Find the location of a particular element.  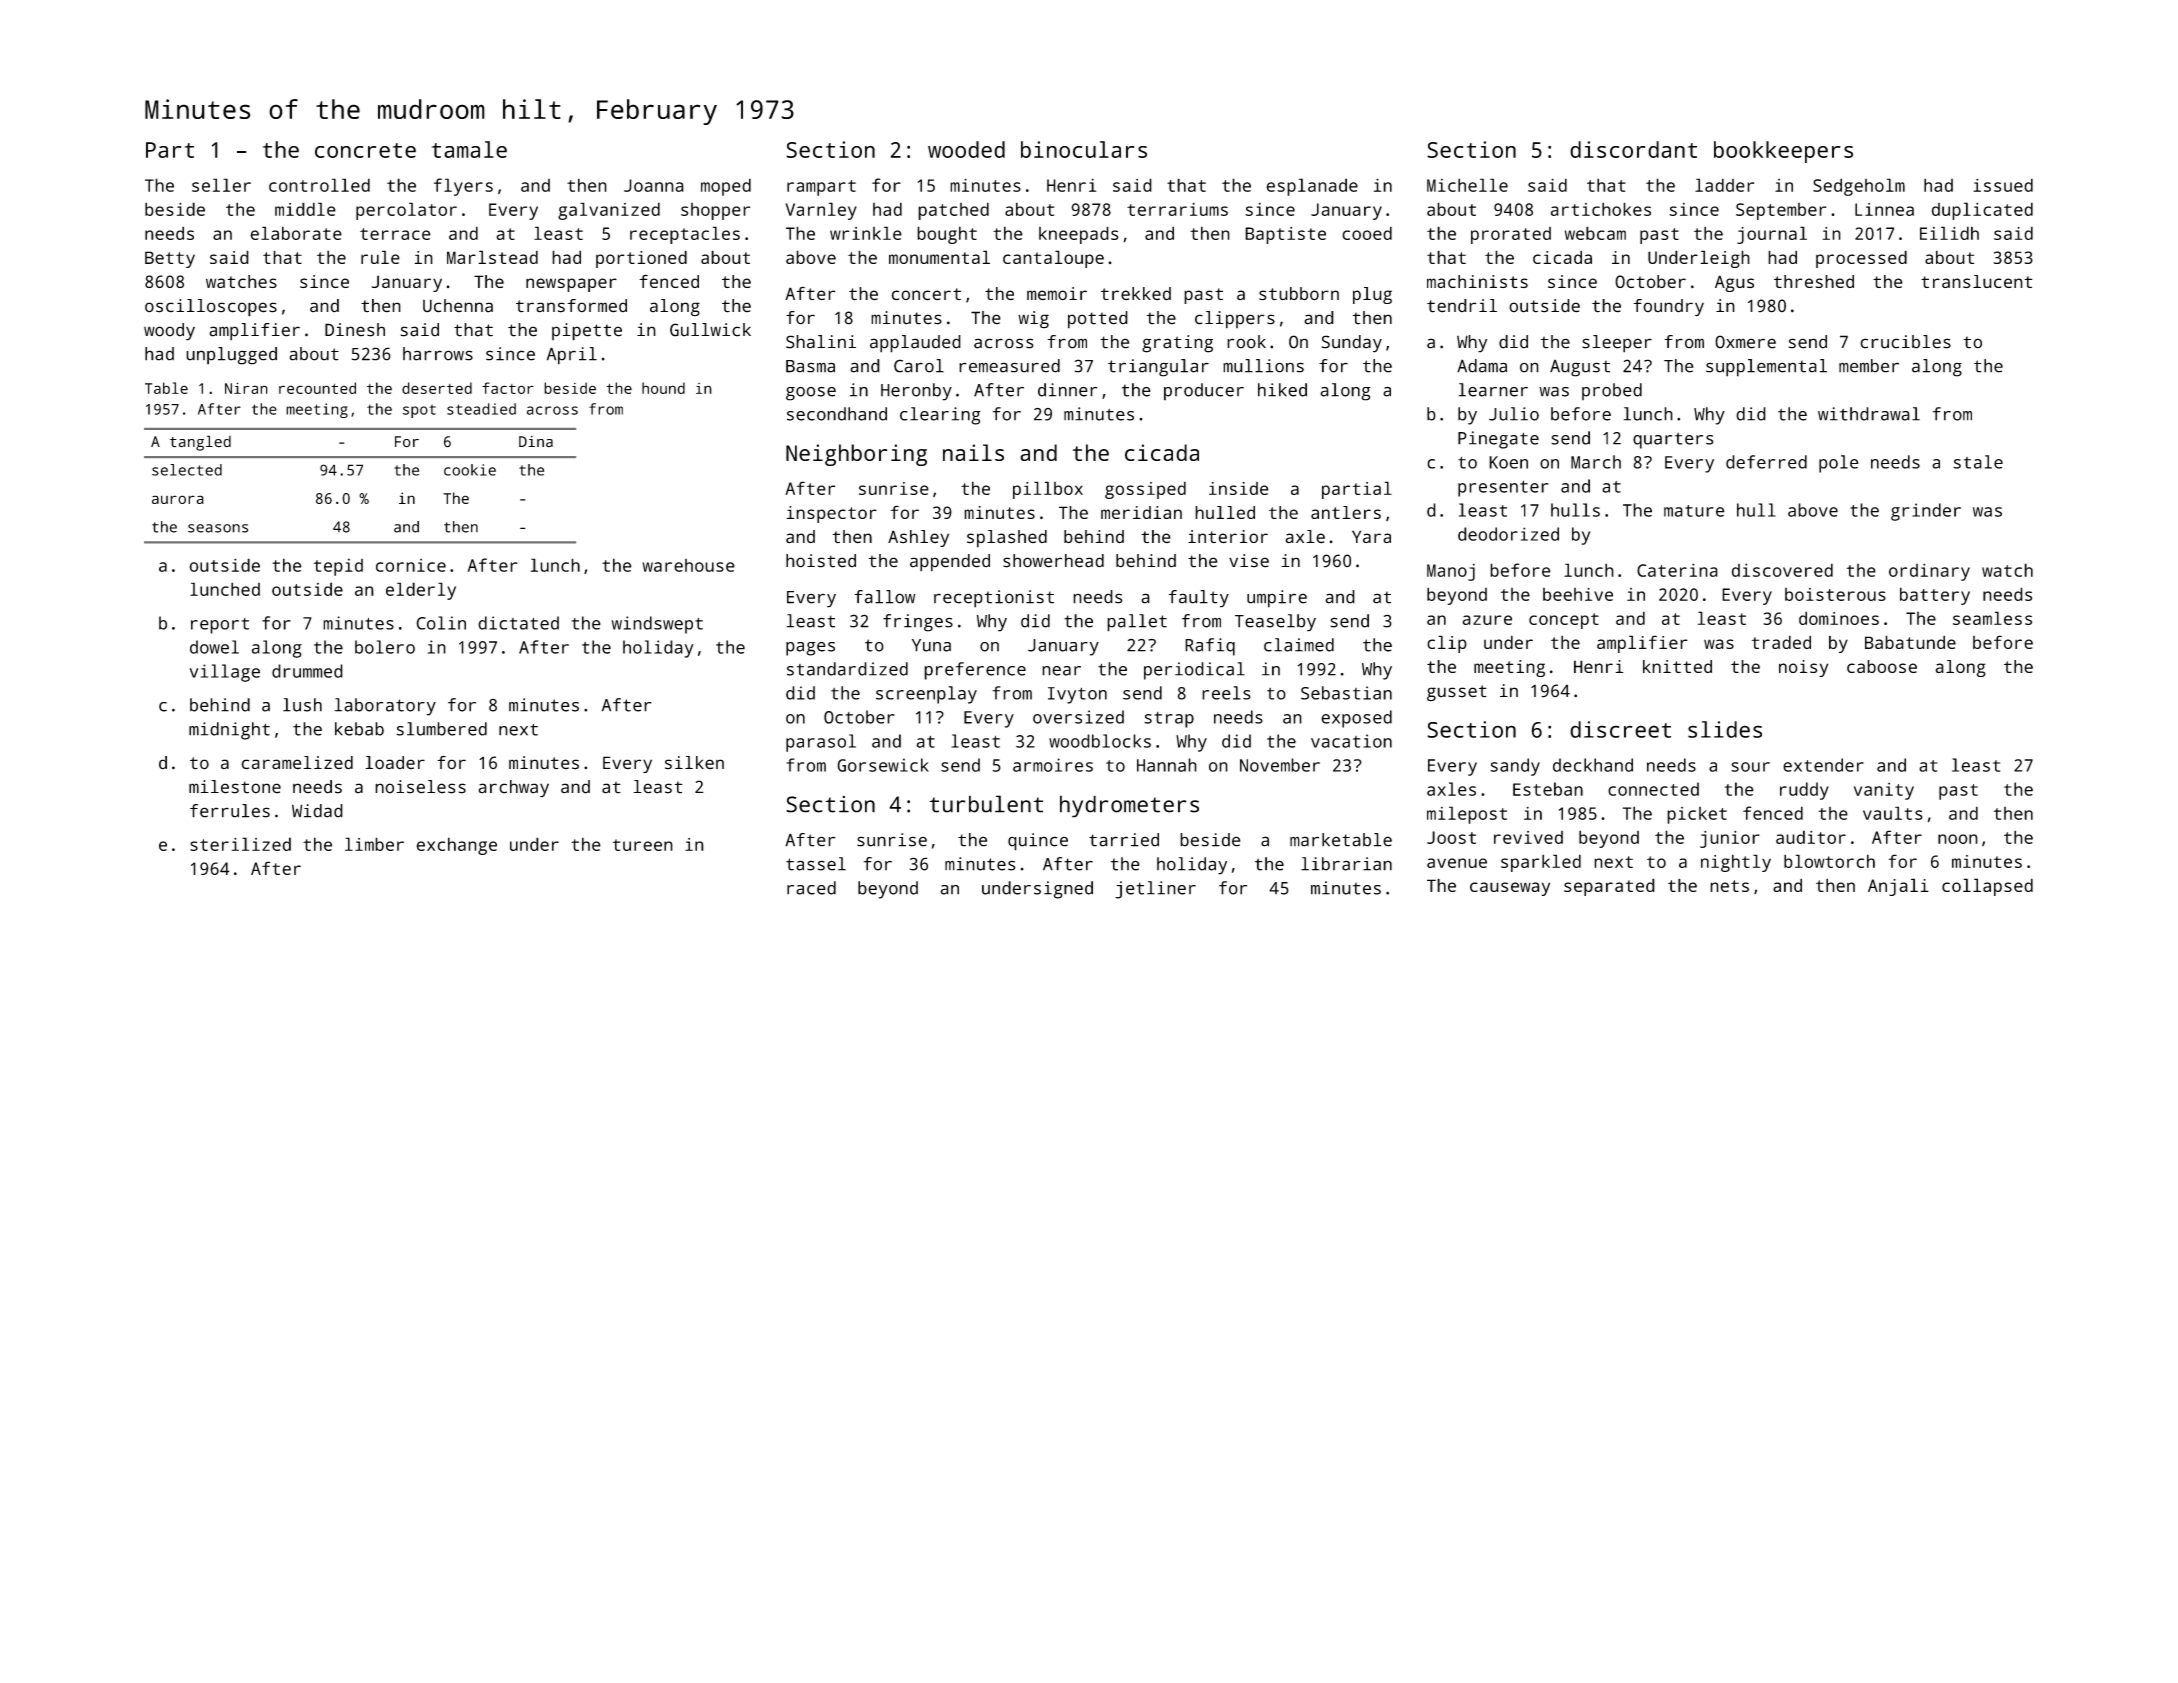

controlled is located at coordinates (319, 185).
